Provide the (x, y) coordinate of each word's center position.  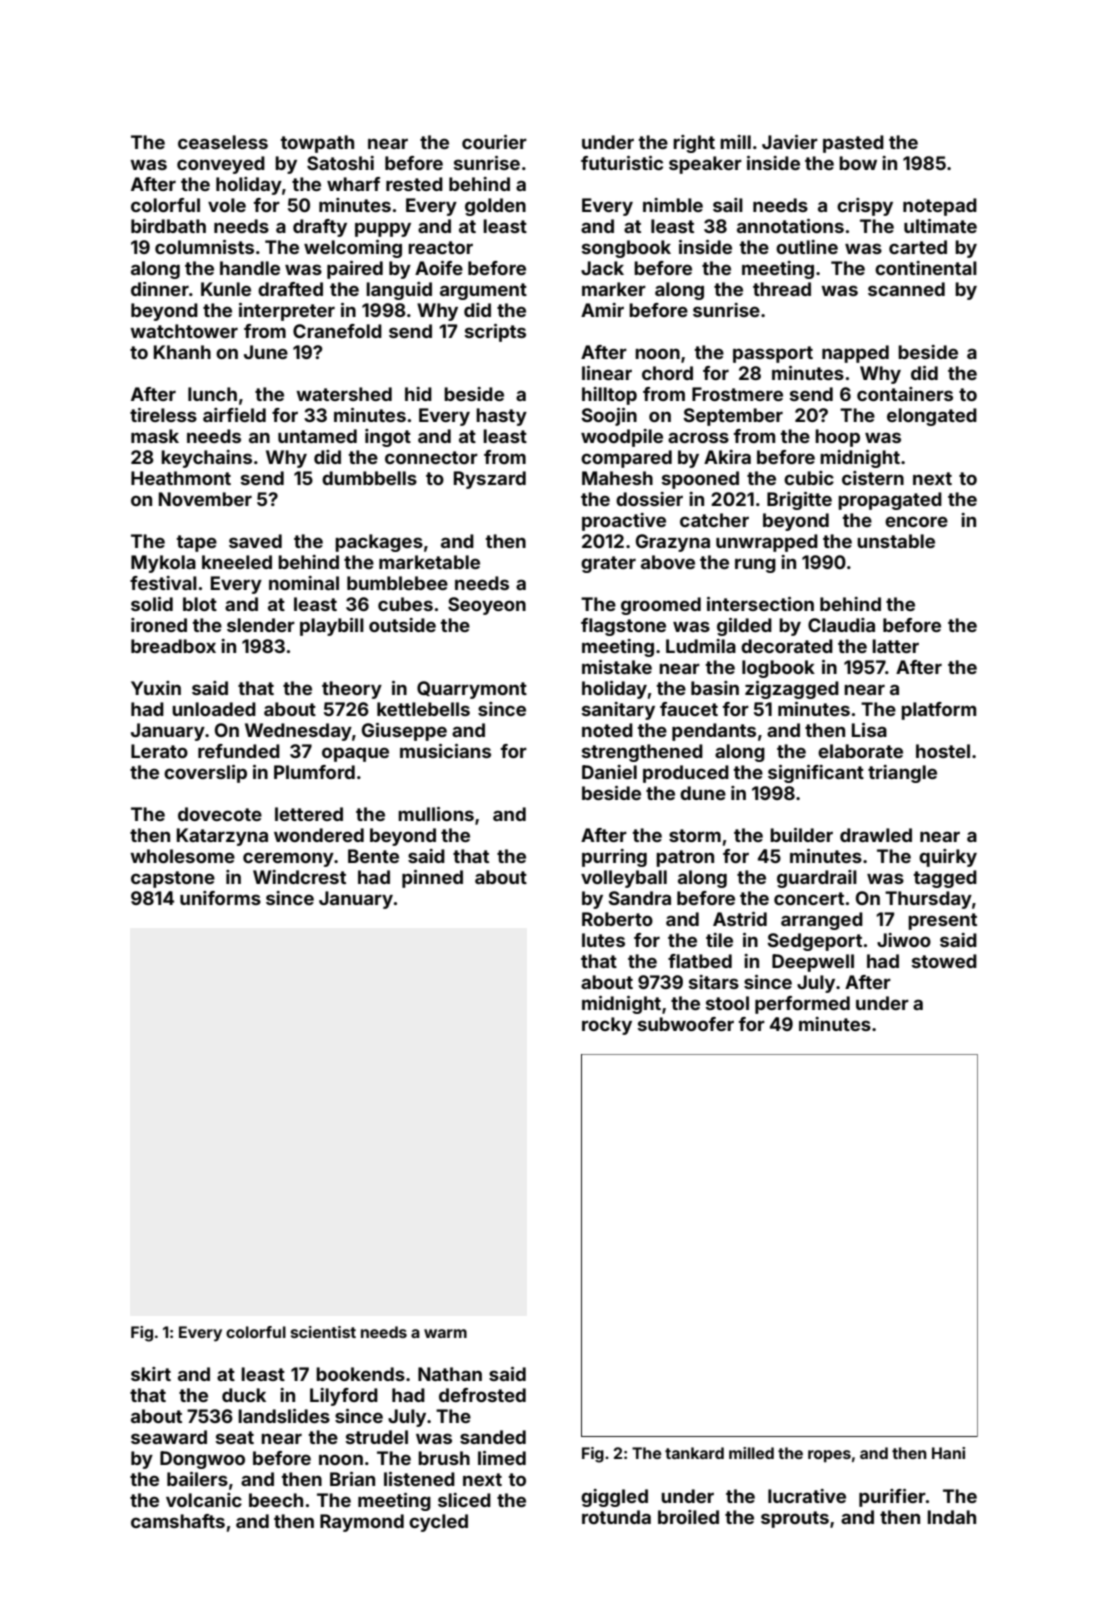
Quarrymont (472, 690)
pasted (853, 144)
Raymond (362, 1523)
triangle (902, 774)
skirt (151, 1374)
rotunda (616, 1517)
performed (802, 1005)
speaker (705, 165)
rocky (607, 1026)
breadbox (173, 646)
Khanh (182, 352)
